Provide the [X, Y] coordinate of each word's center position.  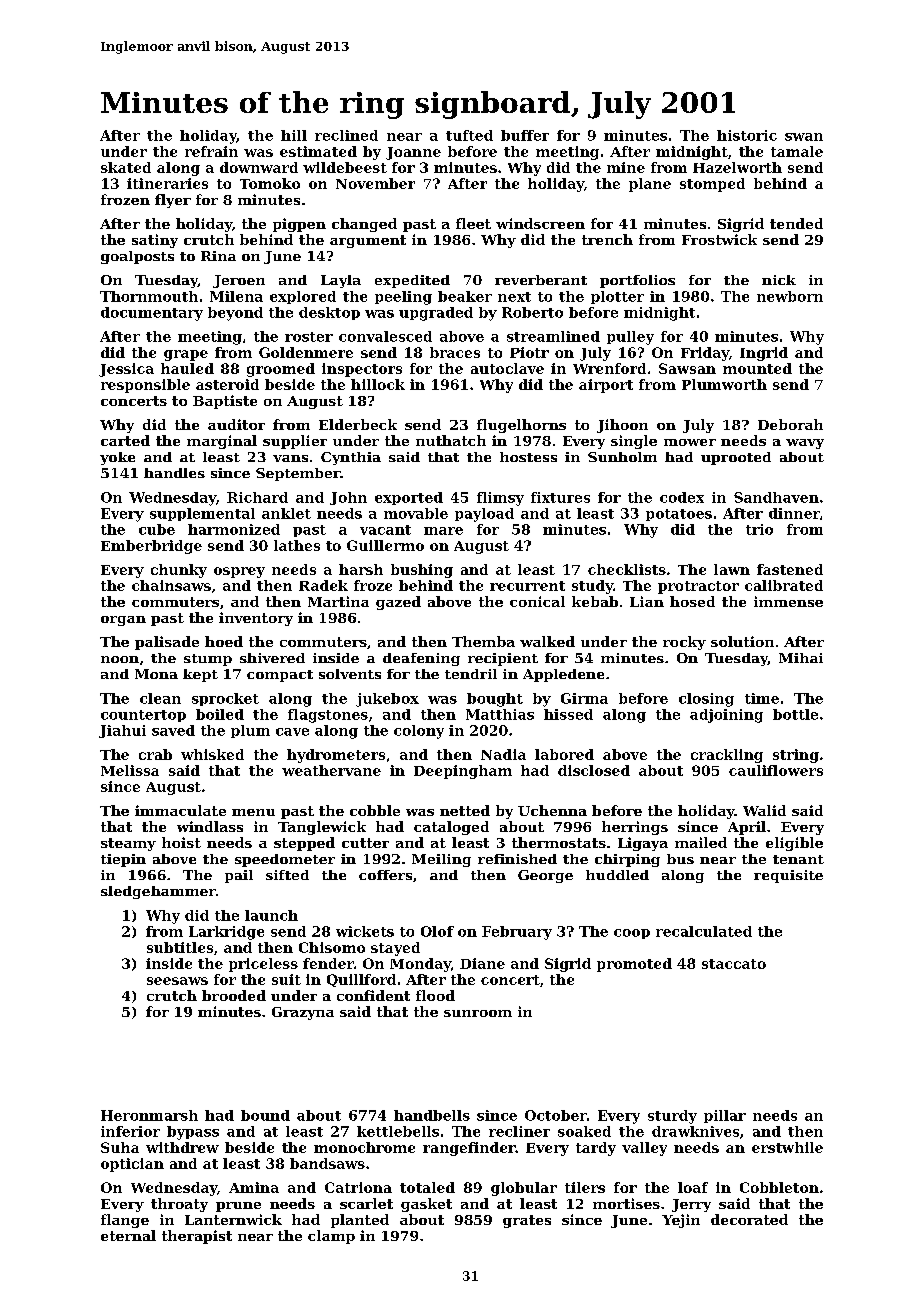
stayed [395, 949]
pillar [725, 1116]
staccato [734, 964]
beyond [235, 314]
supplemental [202, 514]
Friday [705, 354]
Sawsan [687, 368]
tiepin [123, 860]
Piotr [529, 352]
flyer [173, 201]
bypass [193, 1133]
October [556, 1115]
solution [742, 641]
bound [265, 1115]
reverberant [541, 280]
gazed [398, 603]
